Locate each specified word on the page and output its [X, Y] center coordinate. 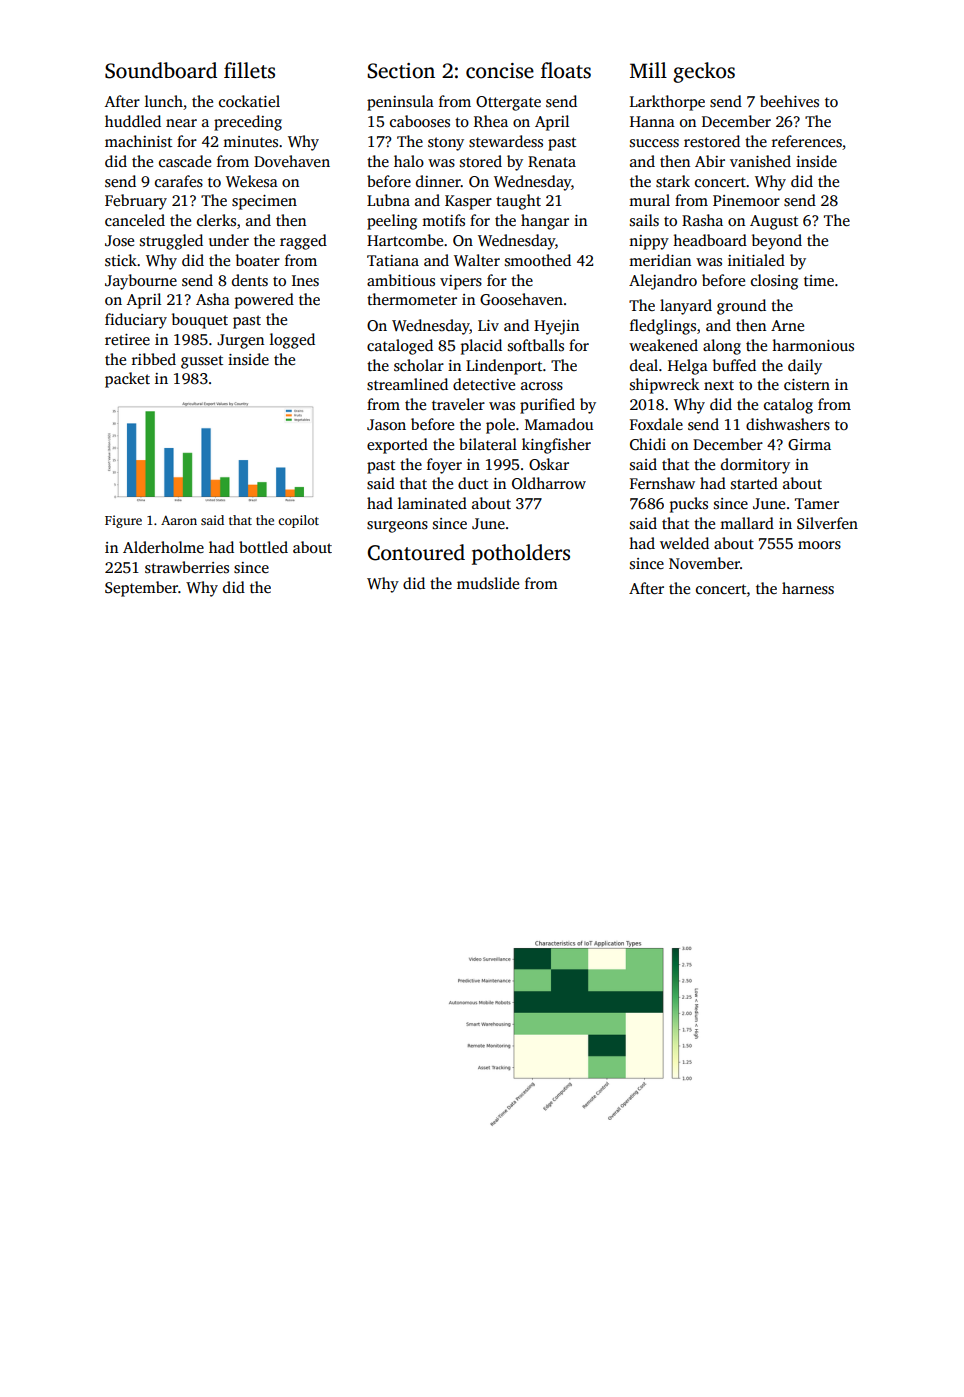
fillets [249, 70]
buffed [734, 365]
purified [547, 406]
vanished [760, 161]
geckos [704, 72]
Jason [386, 425]
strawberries [187, 567]
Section [401, 71]
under [229, 240]
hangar [545, 222]
